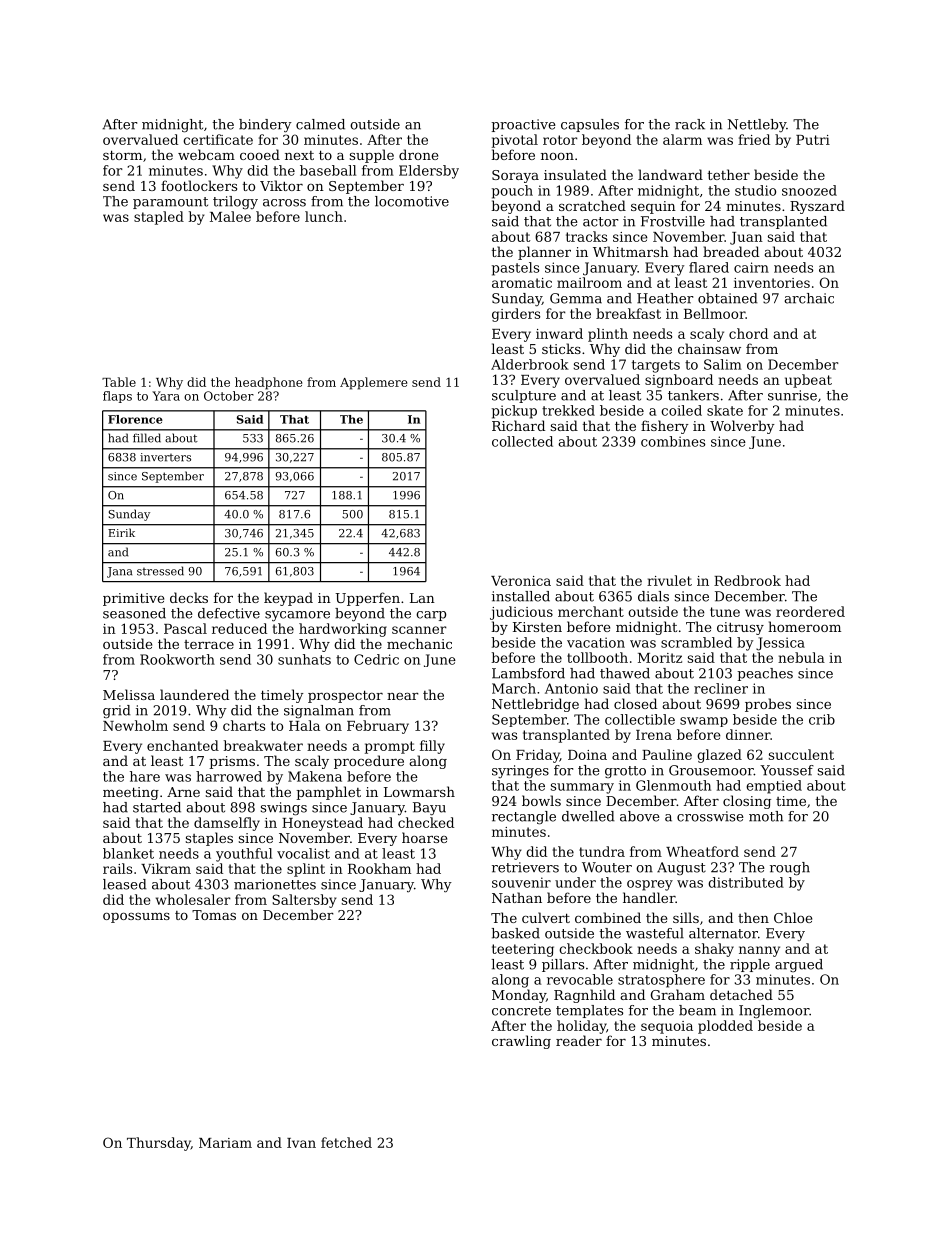 This screenshot has height=1233, width=952. What do you see at coordinates (320, 124) in the screenshot?
I see `calmed` at bounding box center [320, 124].
